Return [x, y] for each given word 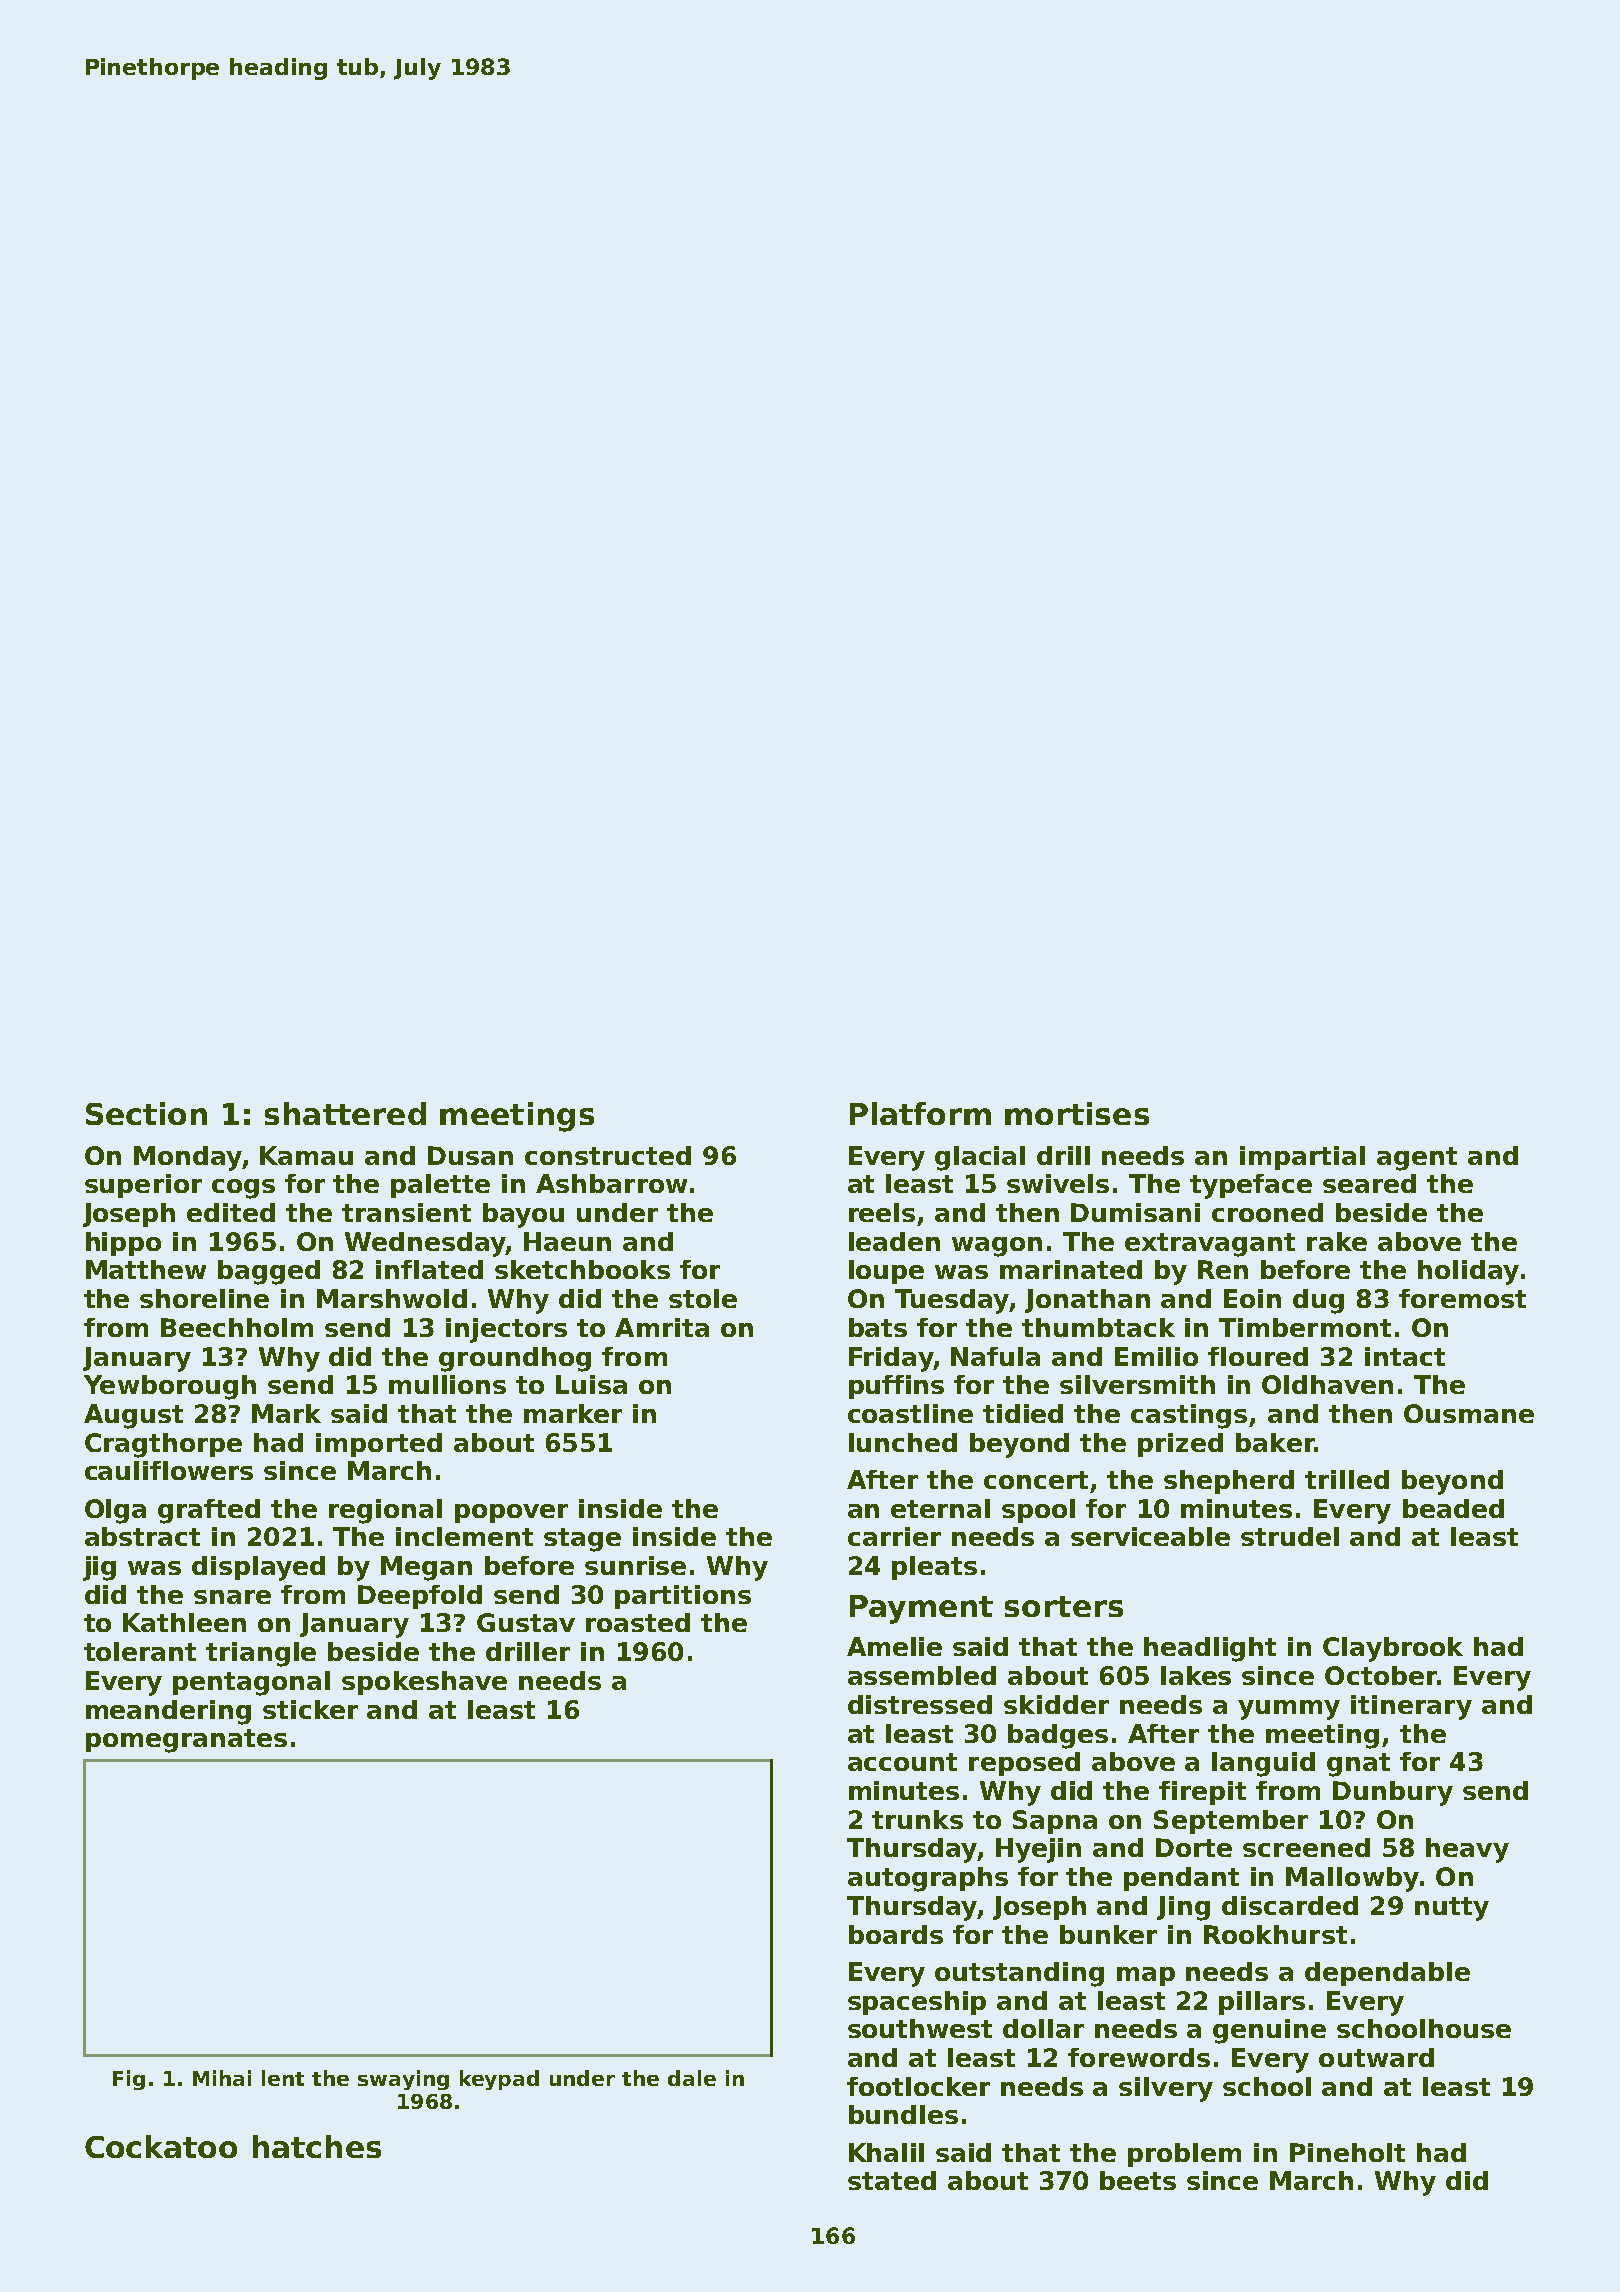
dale [692, 2078]
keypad [499, 2080]
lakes [1196, 1675]
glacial [980, 1158]
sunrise [635, 1565]
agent [1417, 1159]
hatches [317, 2146]
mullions [447, 1384]
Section [146, 1113]
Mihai [222, 2078]
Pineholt [1347, 2152]
